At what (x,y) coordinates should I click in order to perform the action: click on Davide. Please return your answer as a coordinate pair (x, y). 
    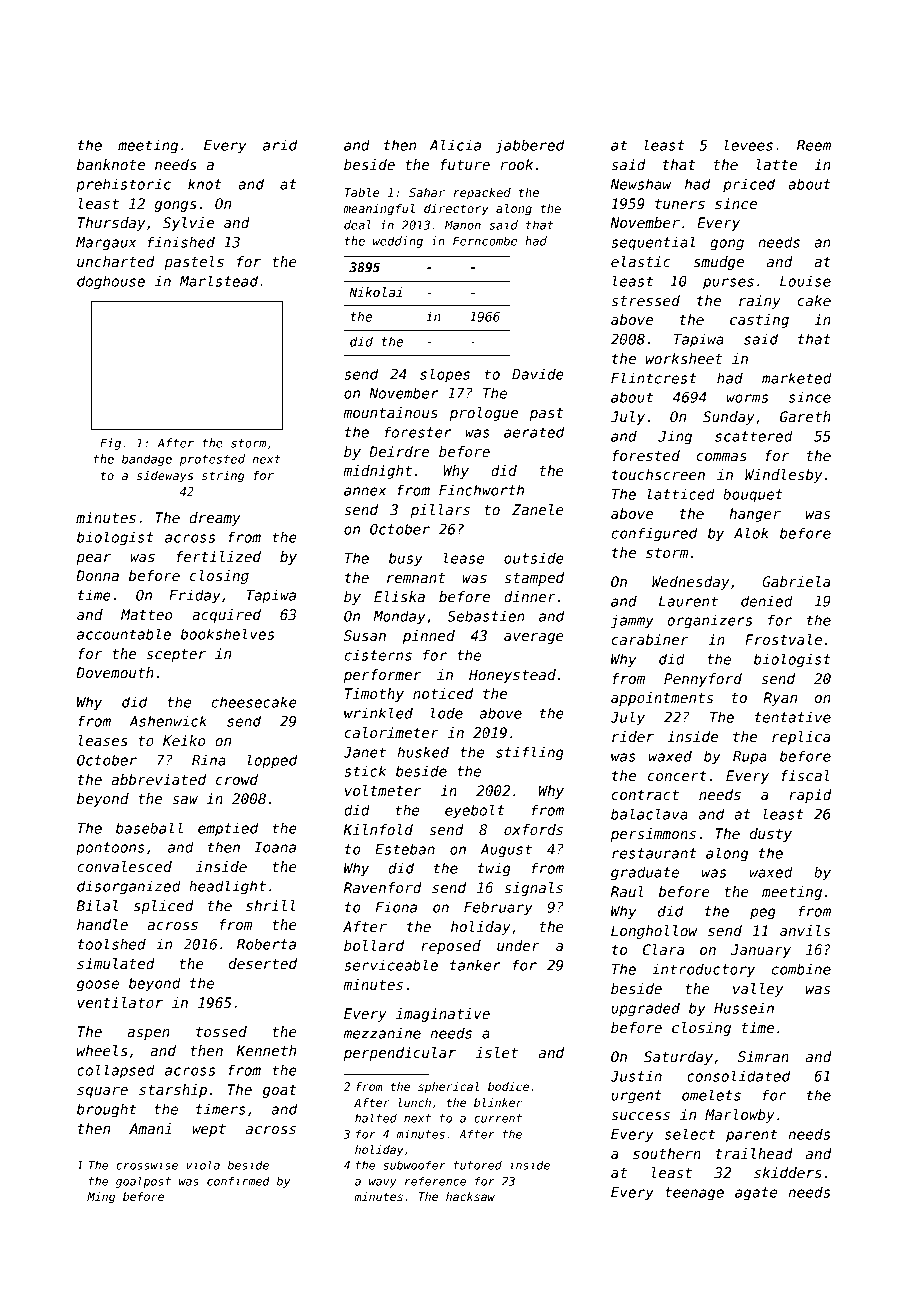
    Looking at the image, I should click on (538, 374).
